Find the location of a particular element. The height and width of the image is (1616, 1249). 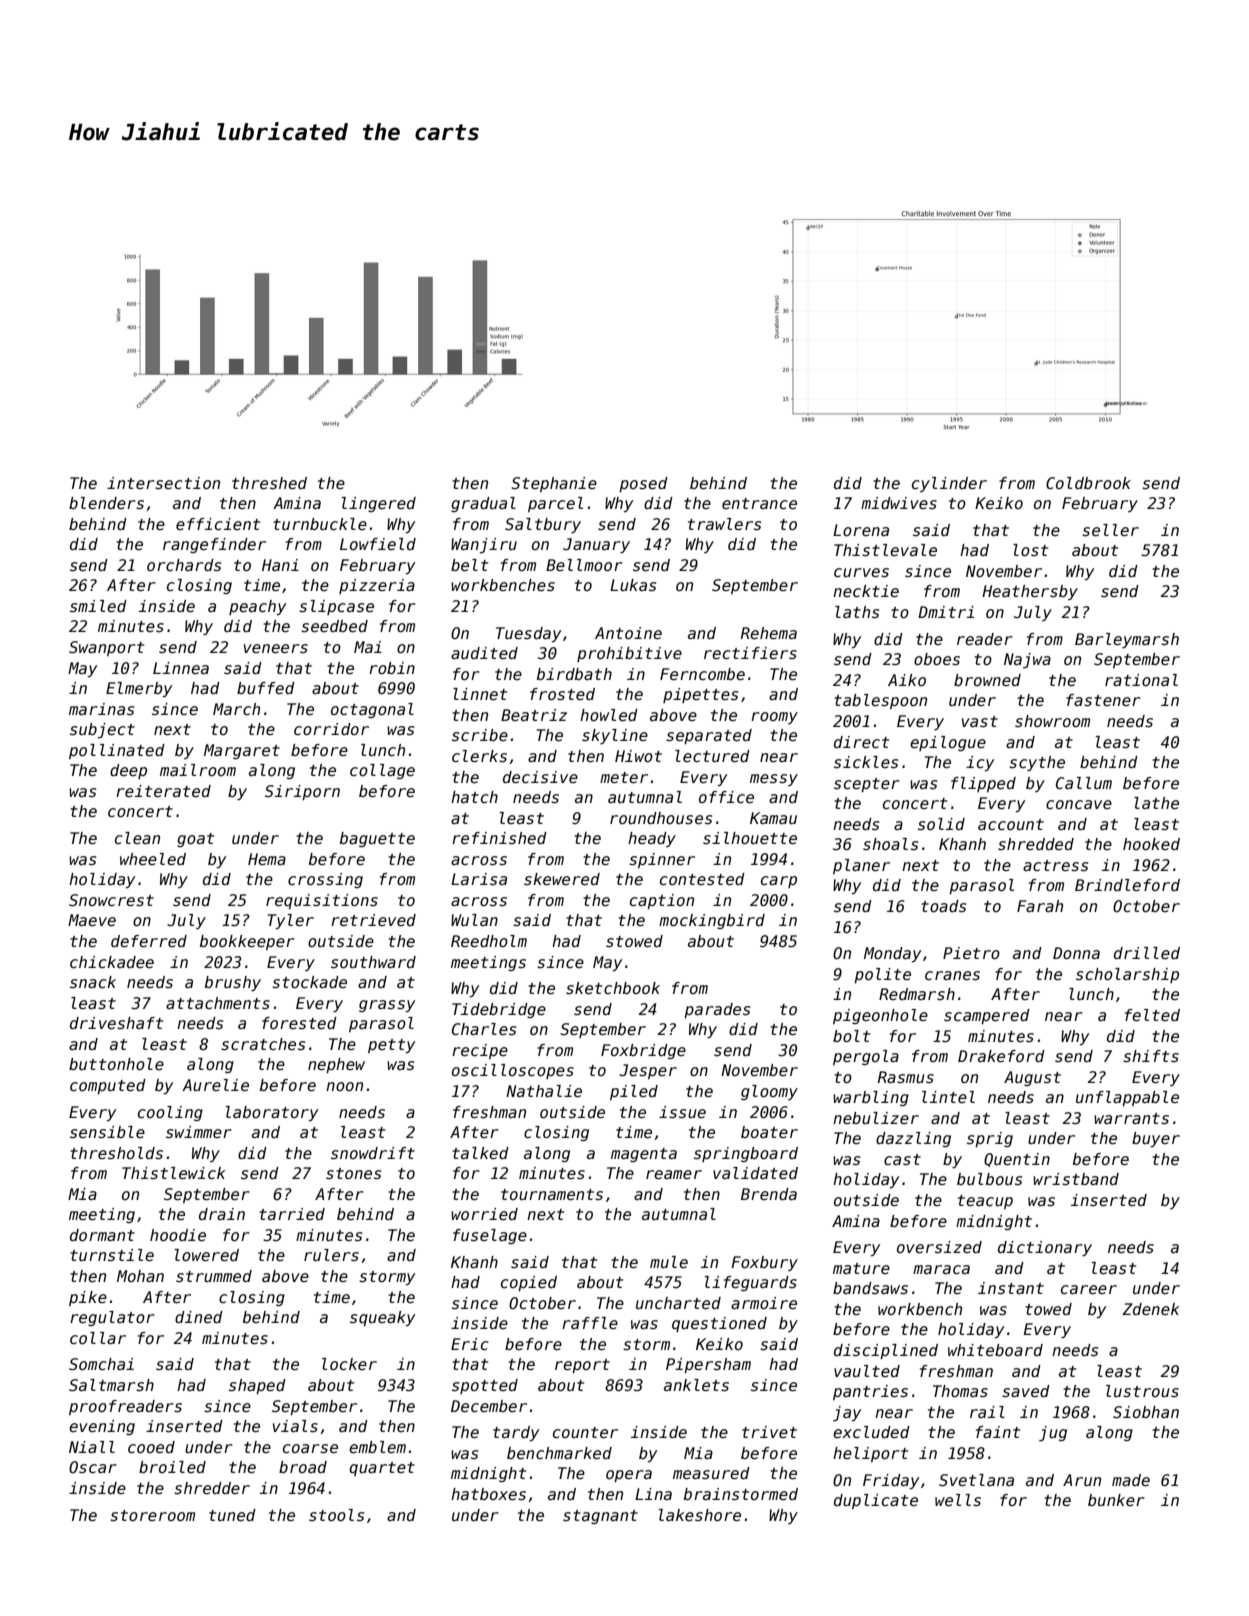

caption is located at coordinates (662, 901).
